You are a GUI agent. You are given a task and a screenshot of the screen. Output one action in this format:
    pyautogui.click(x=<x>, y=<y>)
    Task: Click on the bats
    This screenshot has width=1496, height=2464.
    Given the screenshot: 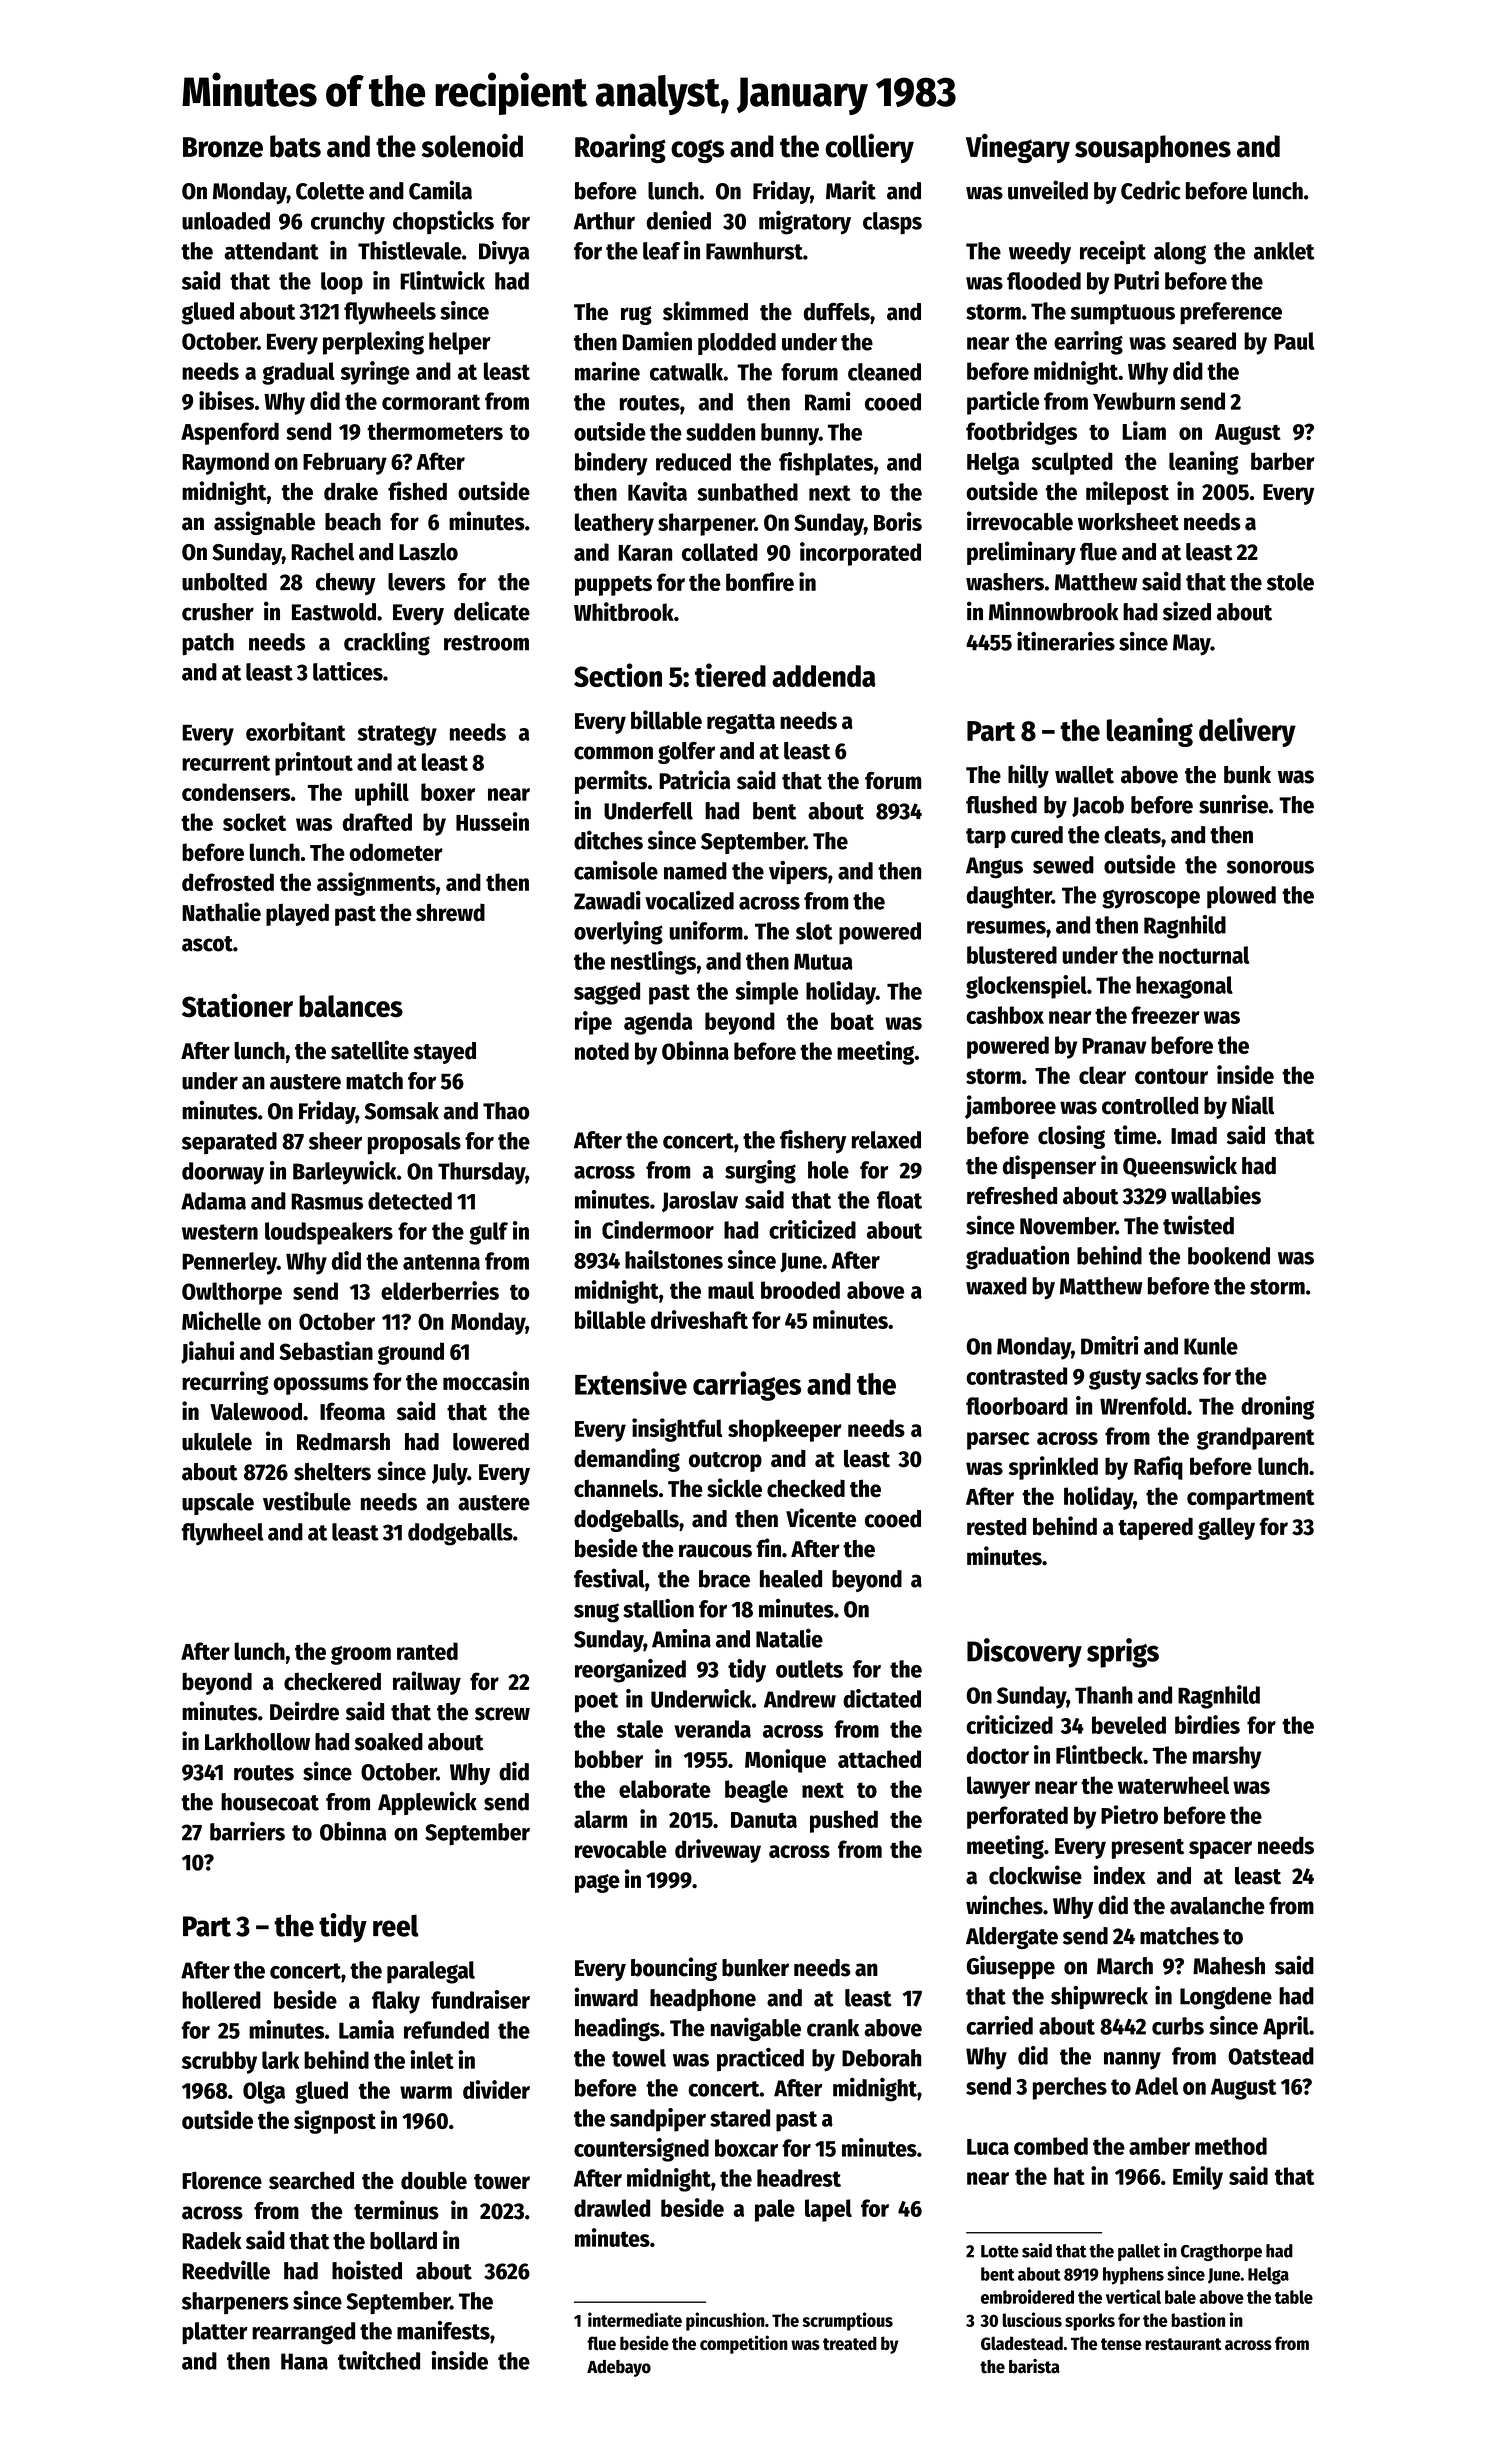 What is the action you would take?
    pyautogui.click(x=295, y=146)
